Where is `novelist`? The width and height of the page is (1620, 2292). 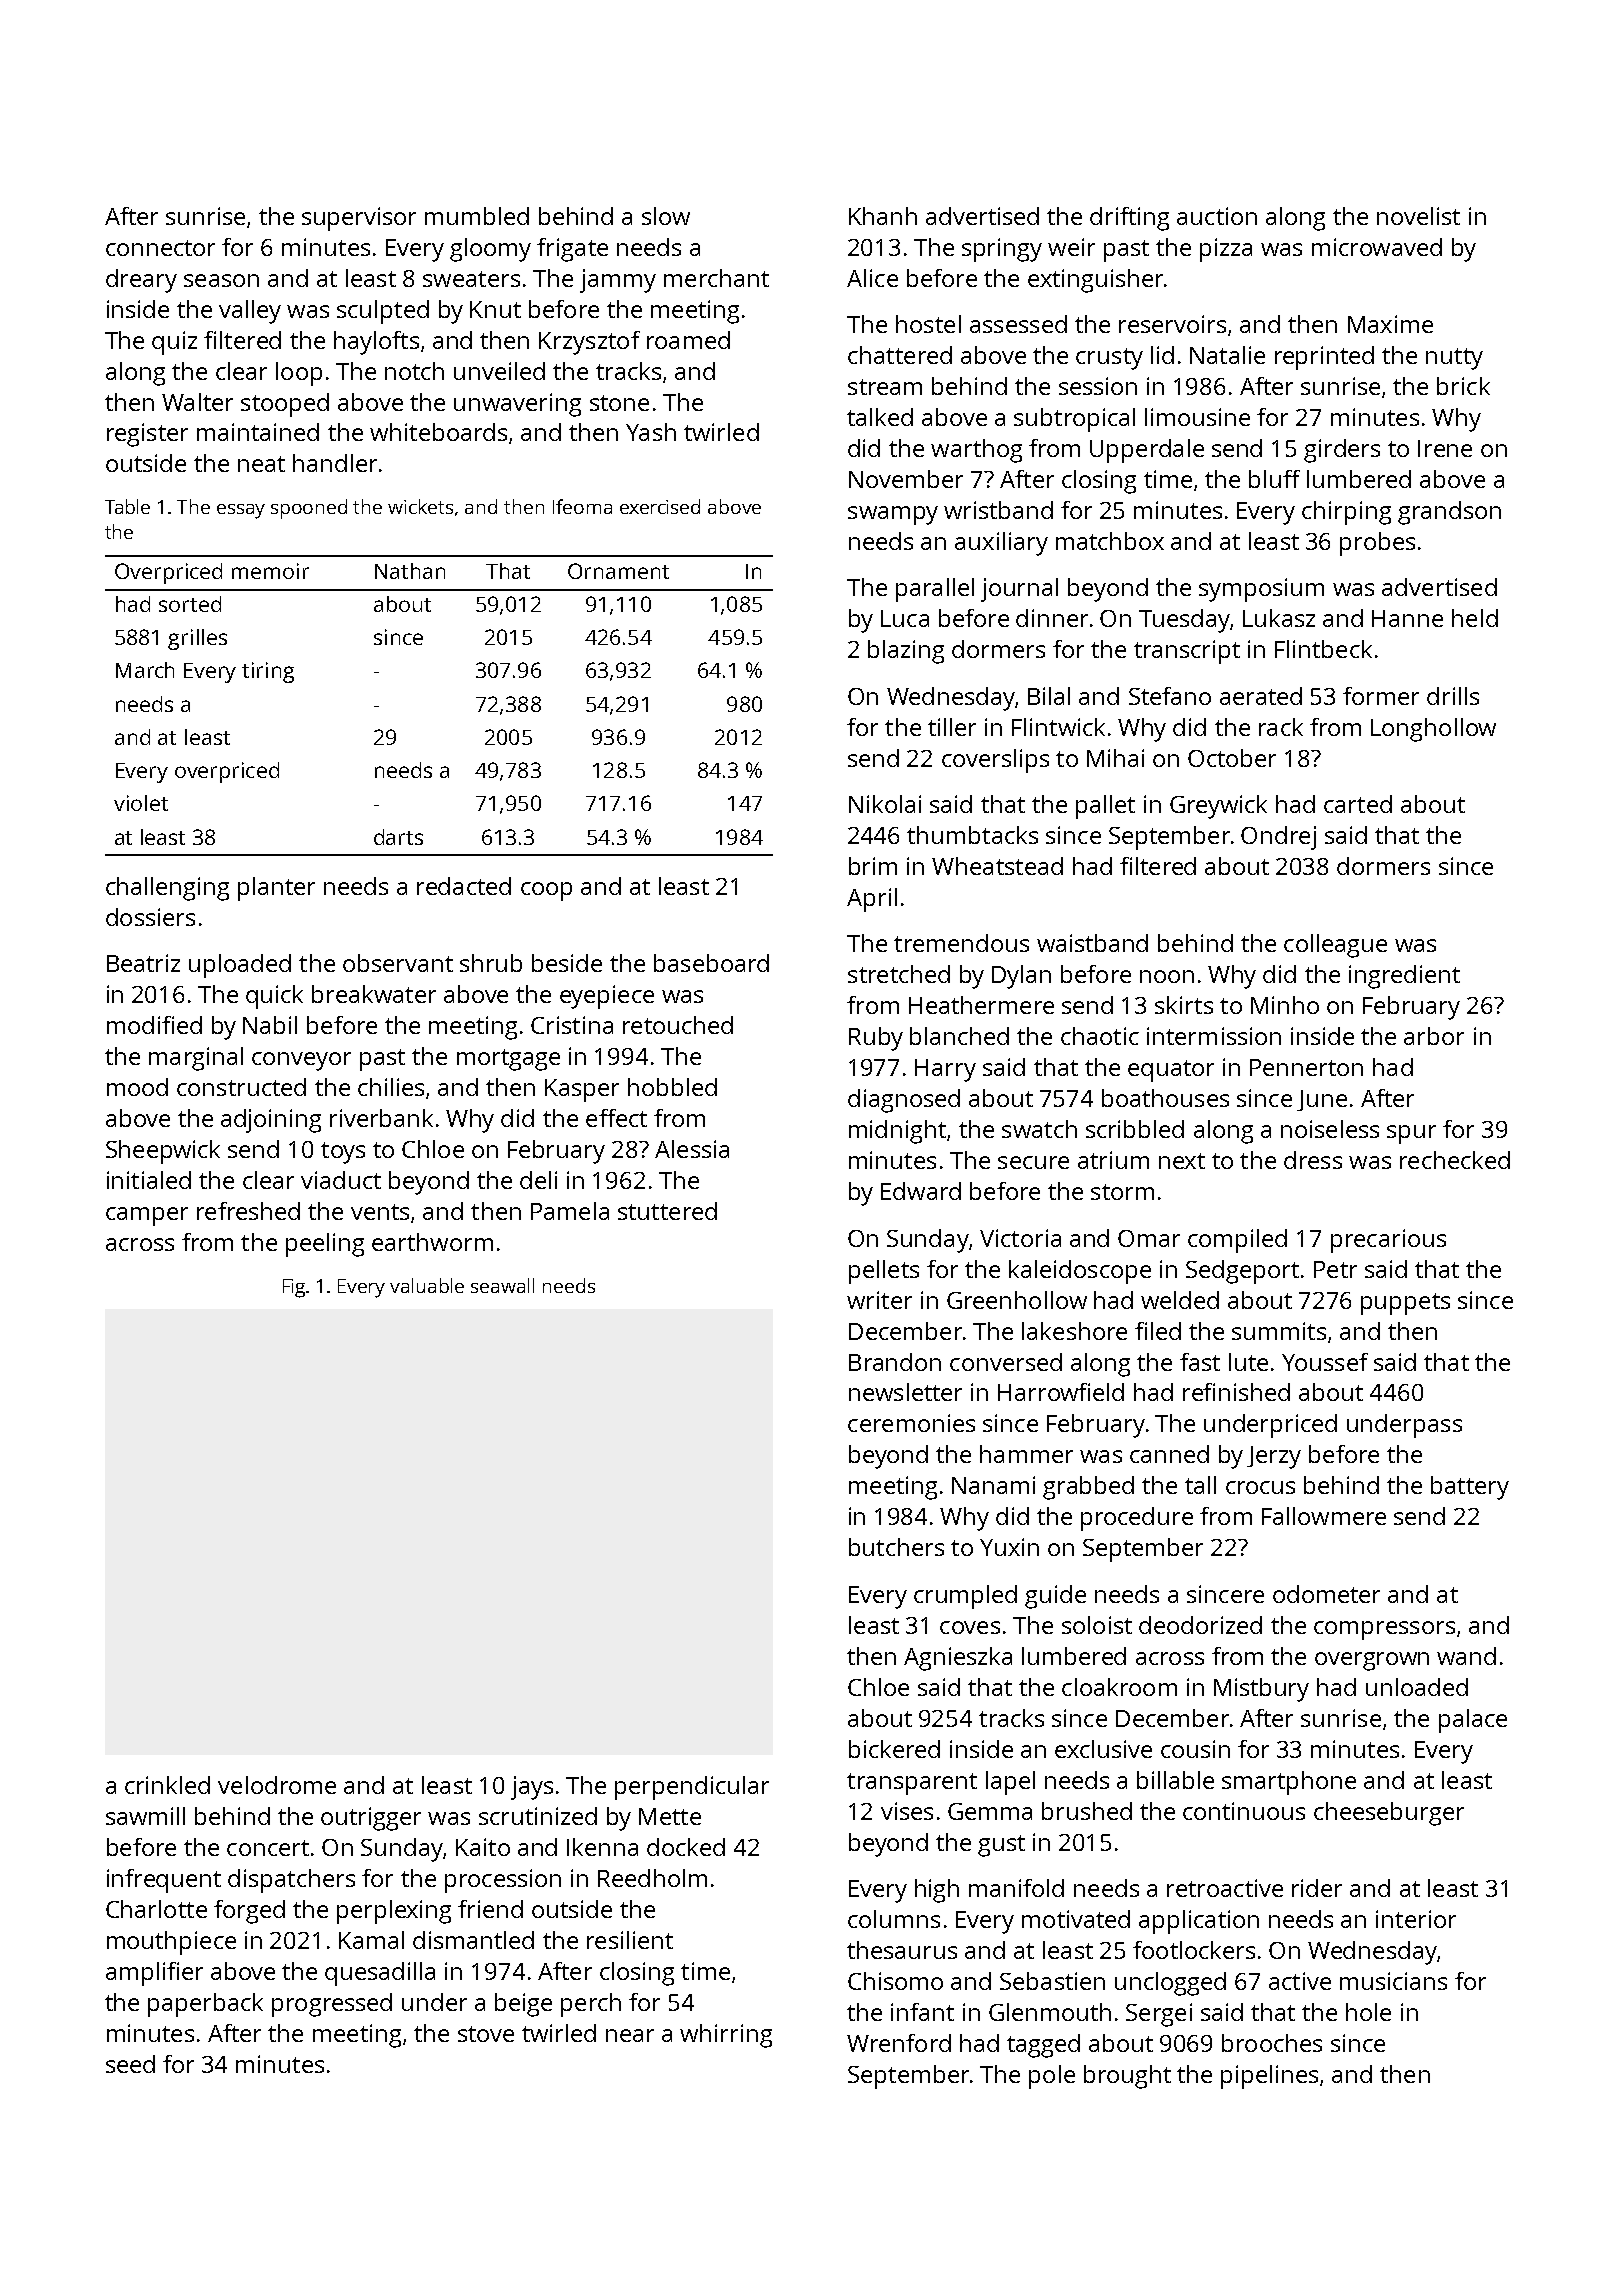 novelist is located at coordinates (1418, 216).
